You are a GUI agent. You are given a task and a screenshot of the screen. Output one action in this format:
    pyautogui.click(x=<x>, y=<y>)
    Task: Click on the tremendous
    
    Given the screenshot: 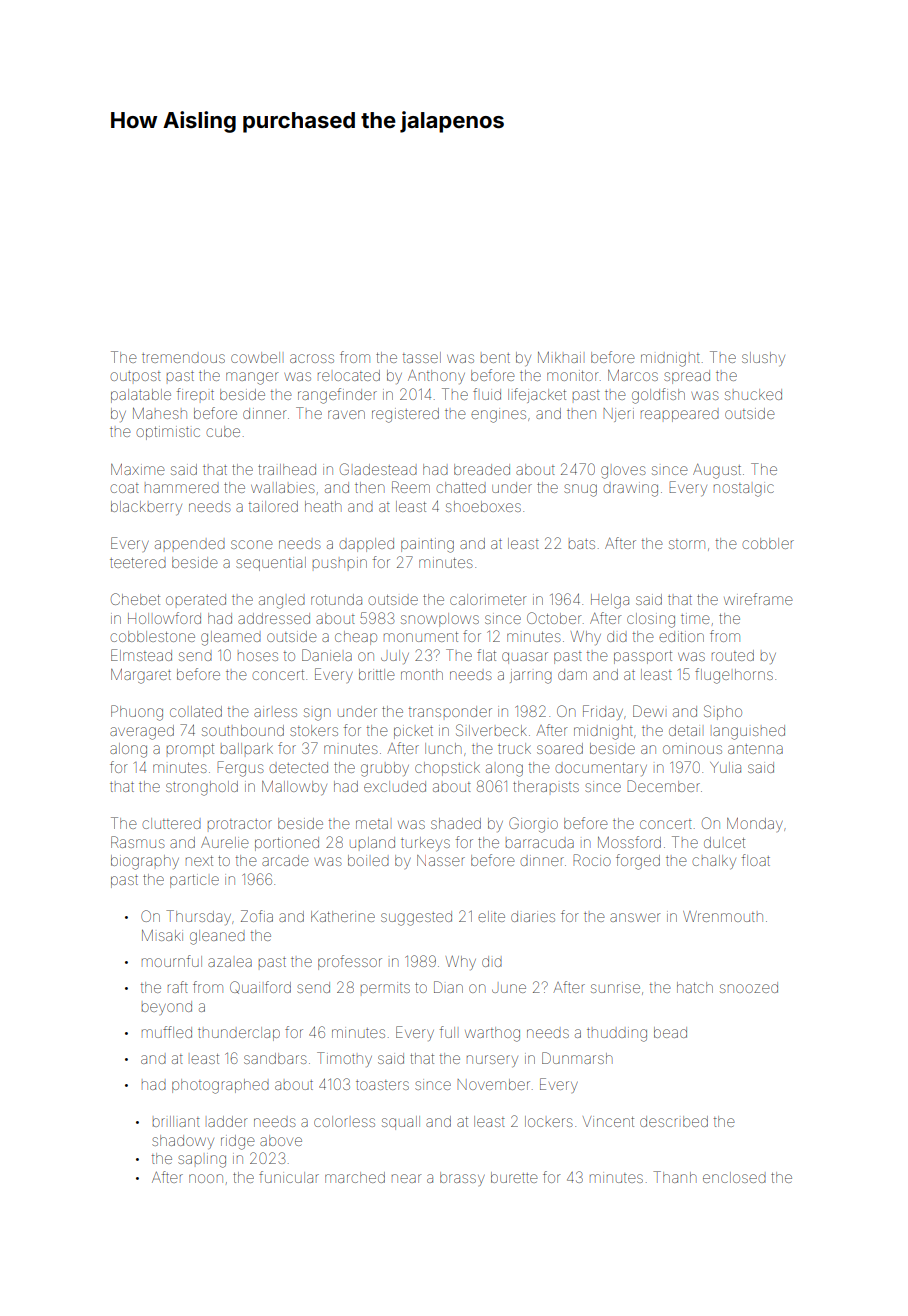 What is the action you would take?
    pyautogui.click(x=183, y=358)
